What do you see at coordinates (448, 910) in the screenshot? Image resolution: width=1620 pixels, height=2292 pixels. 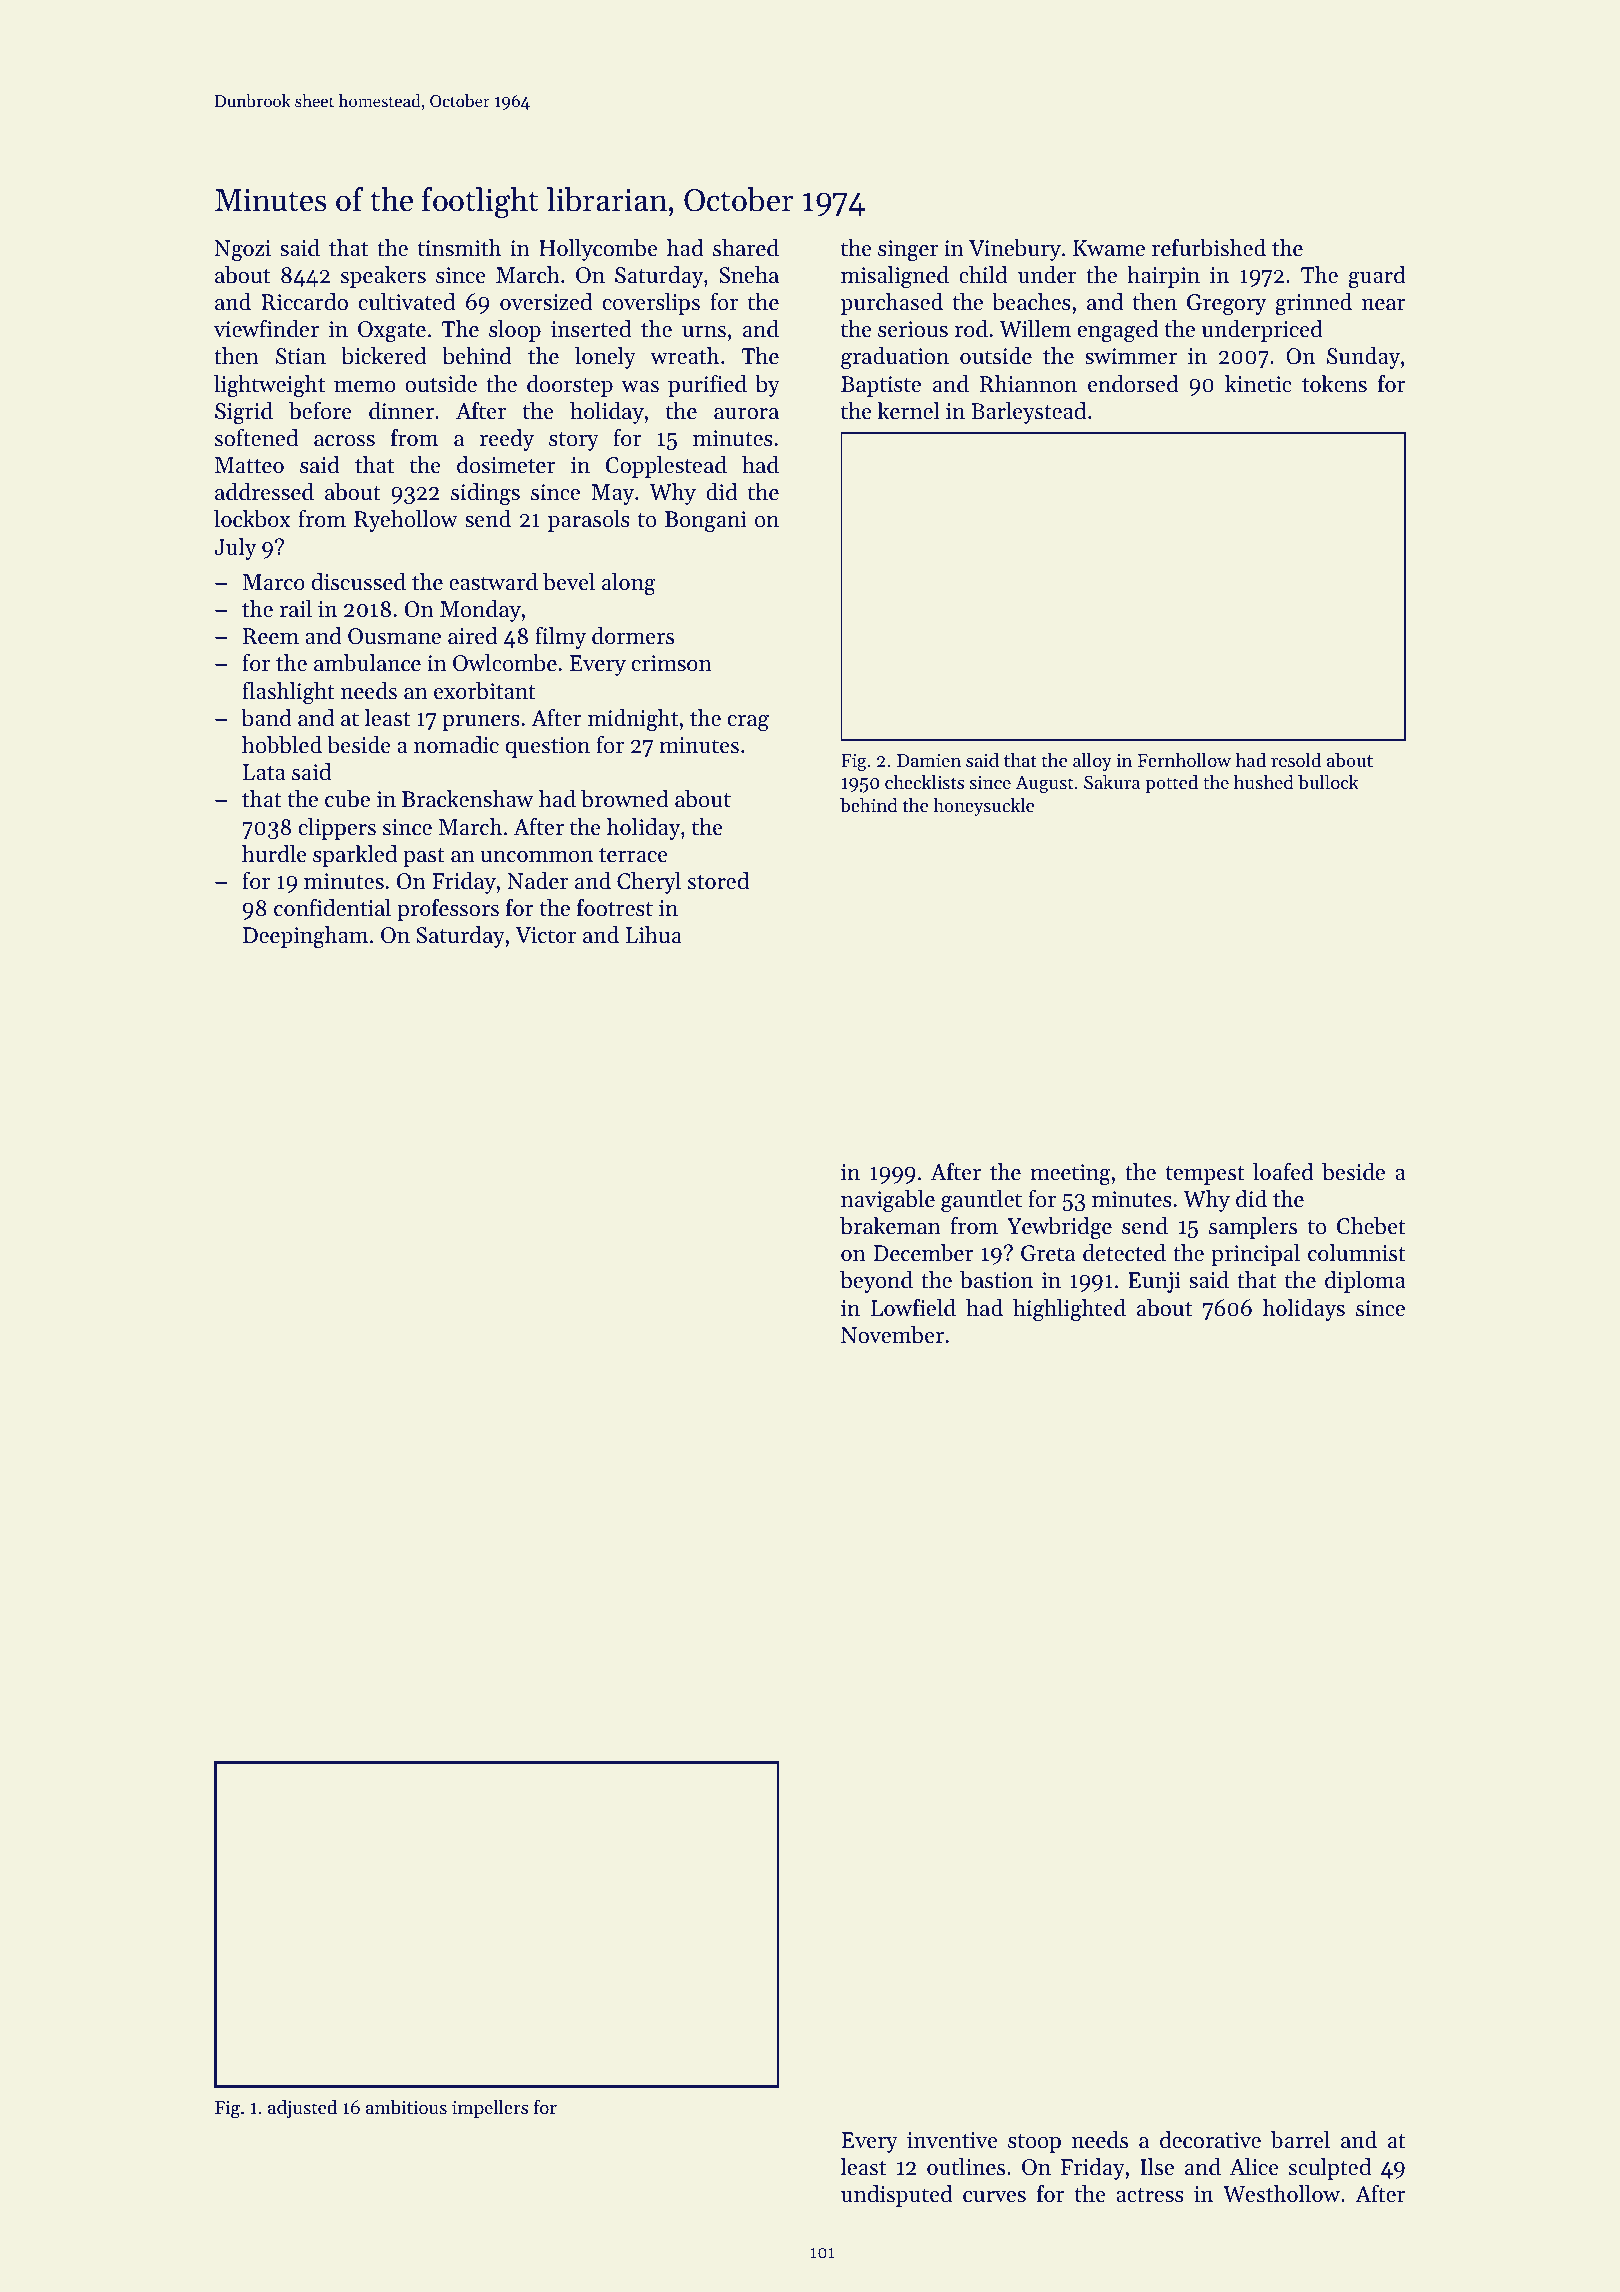 I see `professors` at bounding box center [448, 910].
